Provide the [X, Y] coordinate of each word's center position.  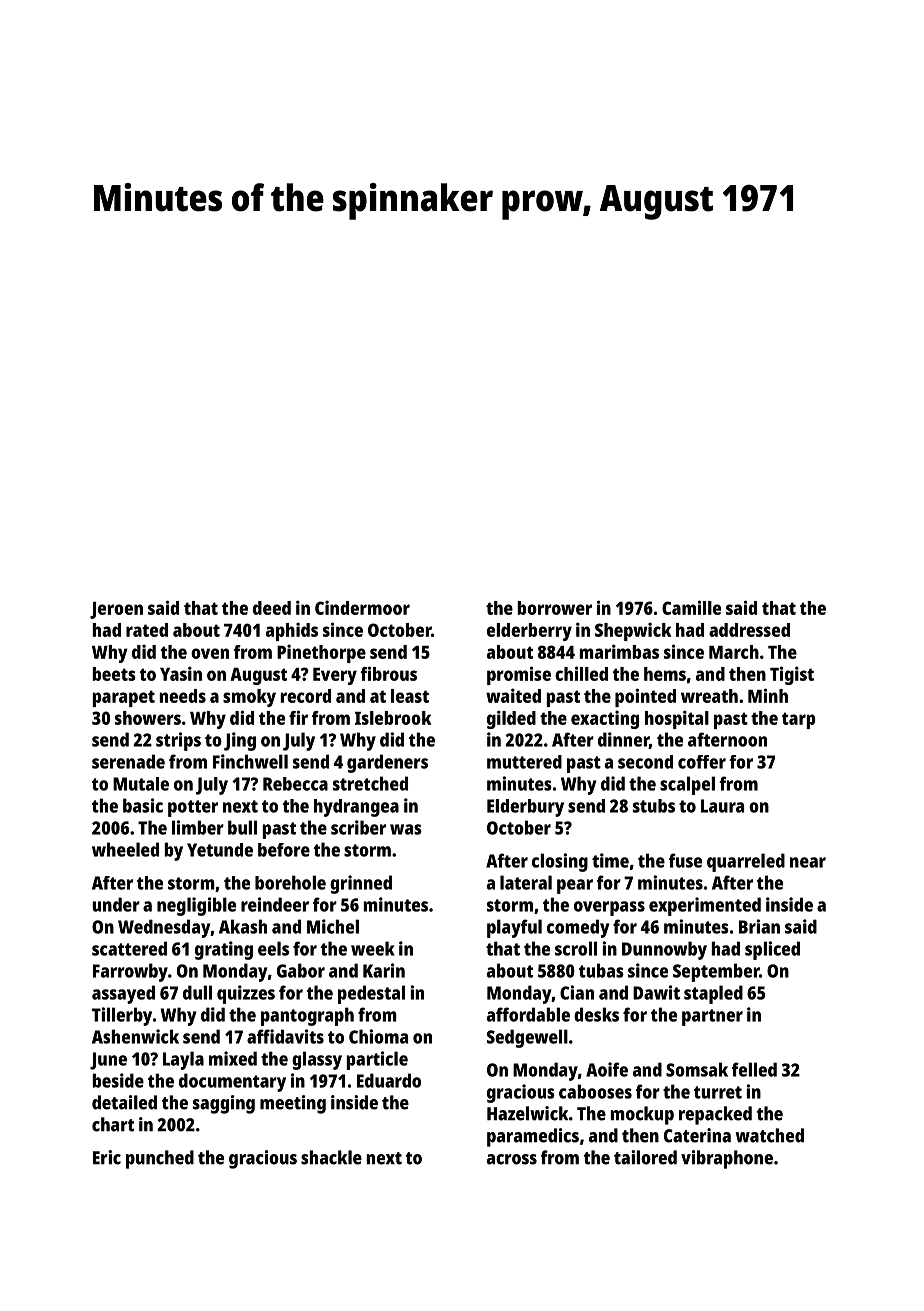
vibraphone [727, 1159]
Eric [107, 1157]
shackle [331, 1157]
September [716, 972]
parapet [123, 698]
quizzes [246, 994]
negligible [196, 906]
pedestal [371, 994]
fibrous [388, 673]
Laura [722, 806]
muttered [524, 762]
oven [210, 653]
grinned [361, 884]
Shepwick [633, 631]
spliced [772, 950]
